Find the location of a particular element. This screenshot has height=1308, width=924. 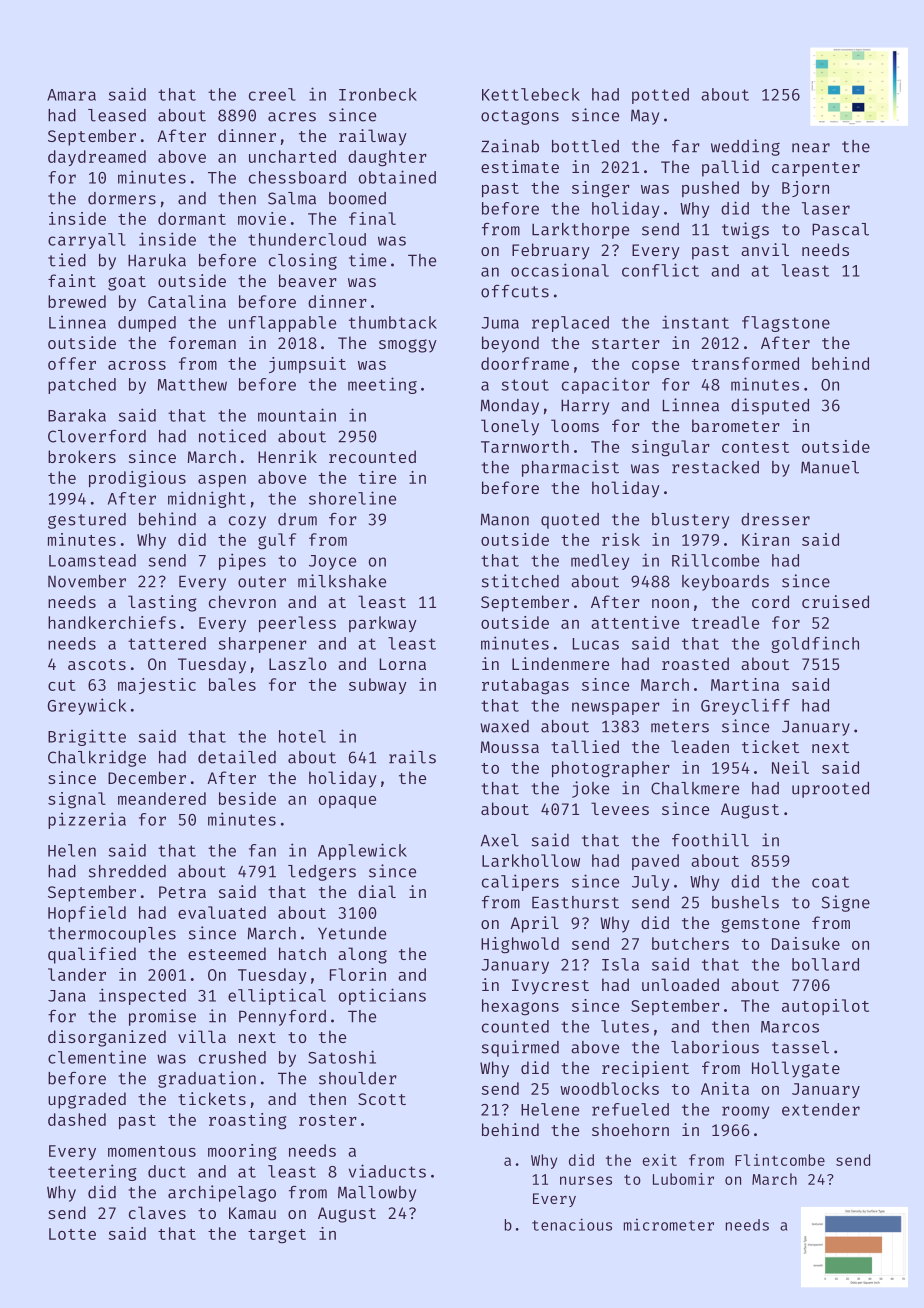

ascots is located at coordinates (97, 664).
